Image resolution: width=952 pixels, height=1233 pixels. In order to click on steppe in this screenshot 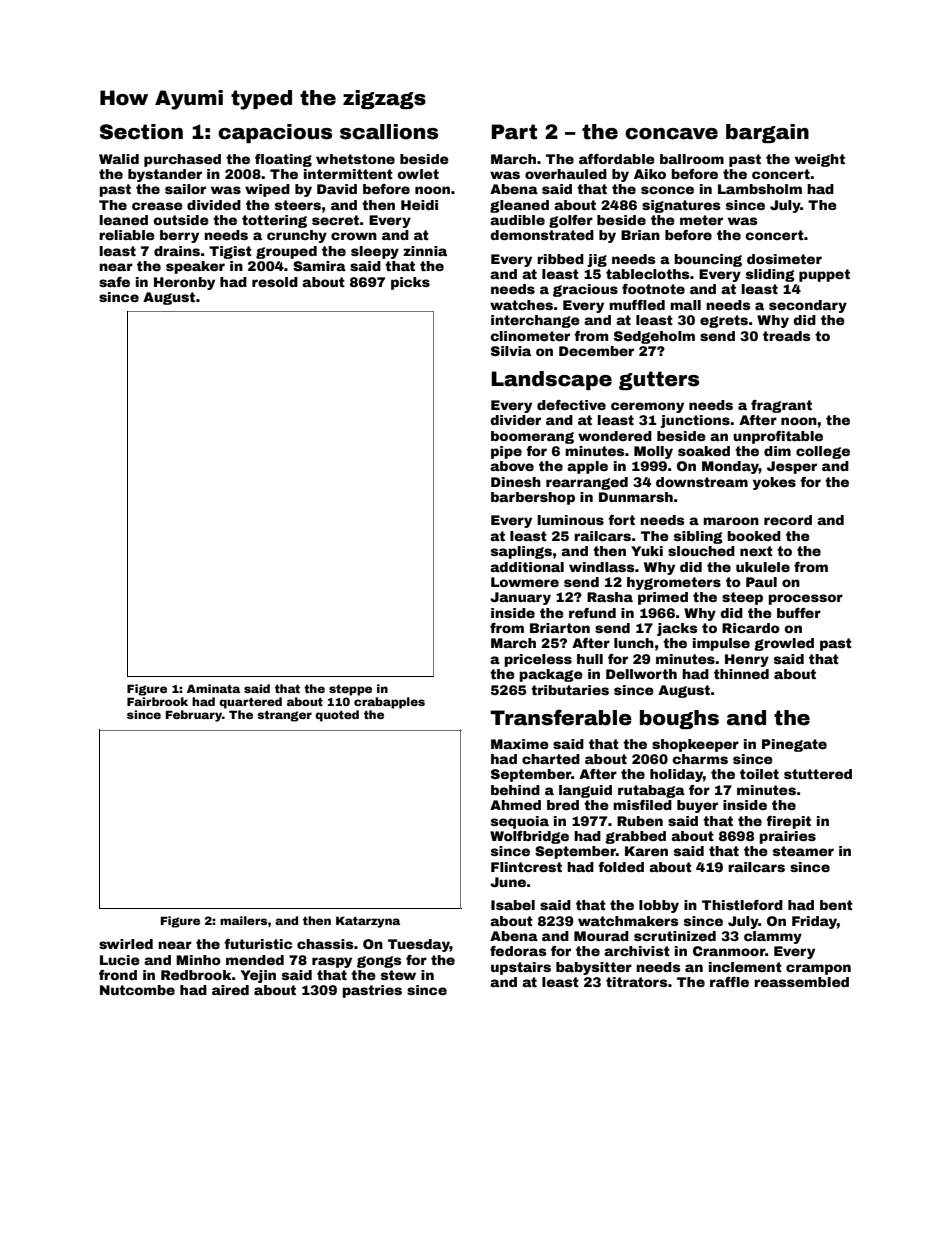, I will do `click(350, 690)`.
